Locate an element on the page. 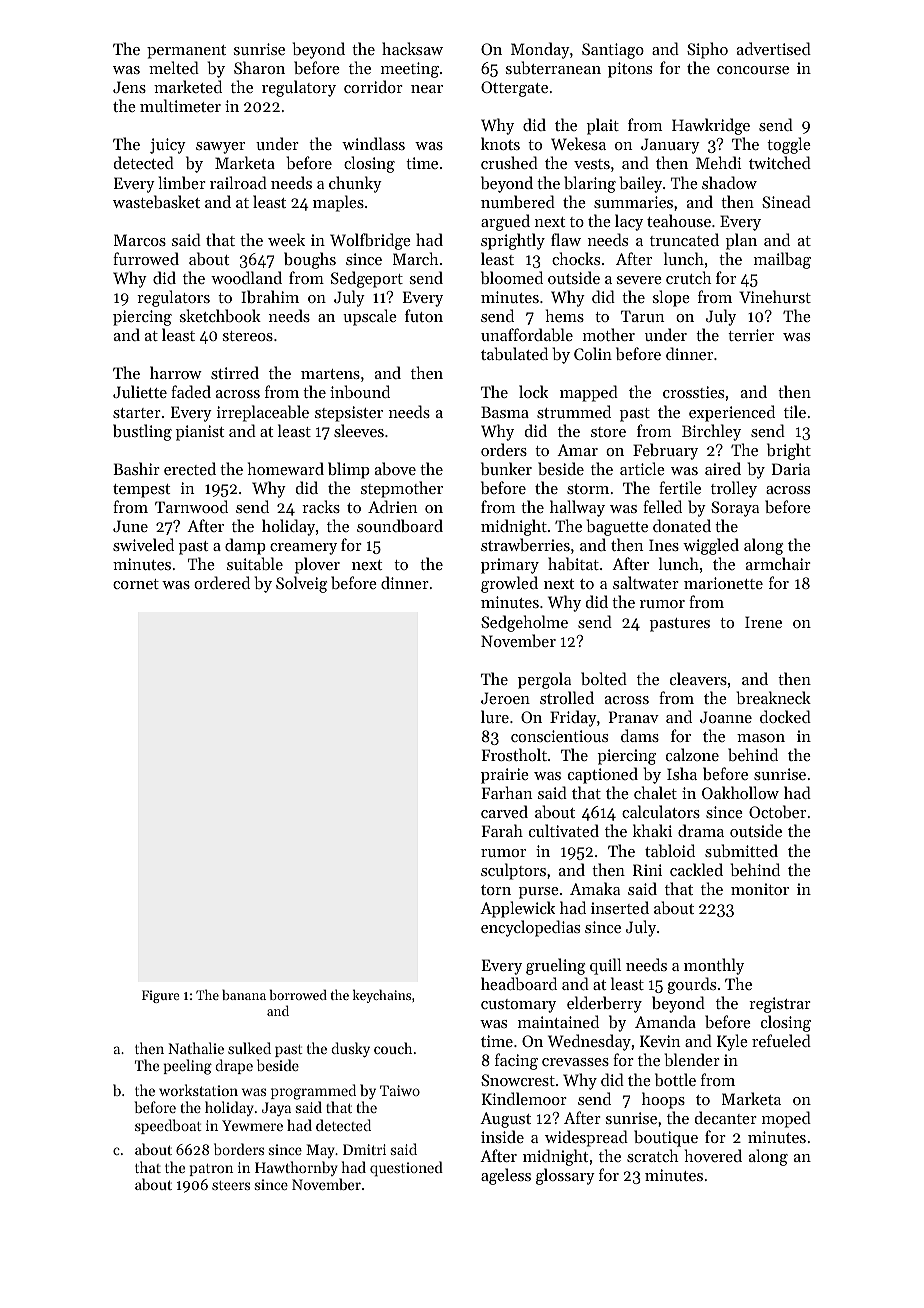 The width and height of the page is (924, 1308). Ottergate is located at coordinates (514, 89).
